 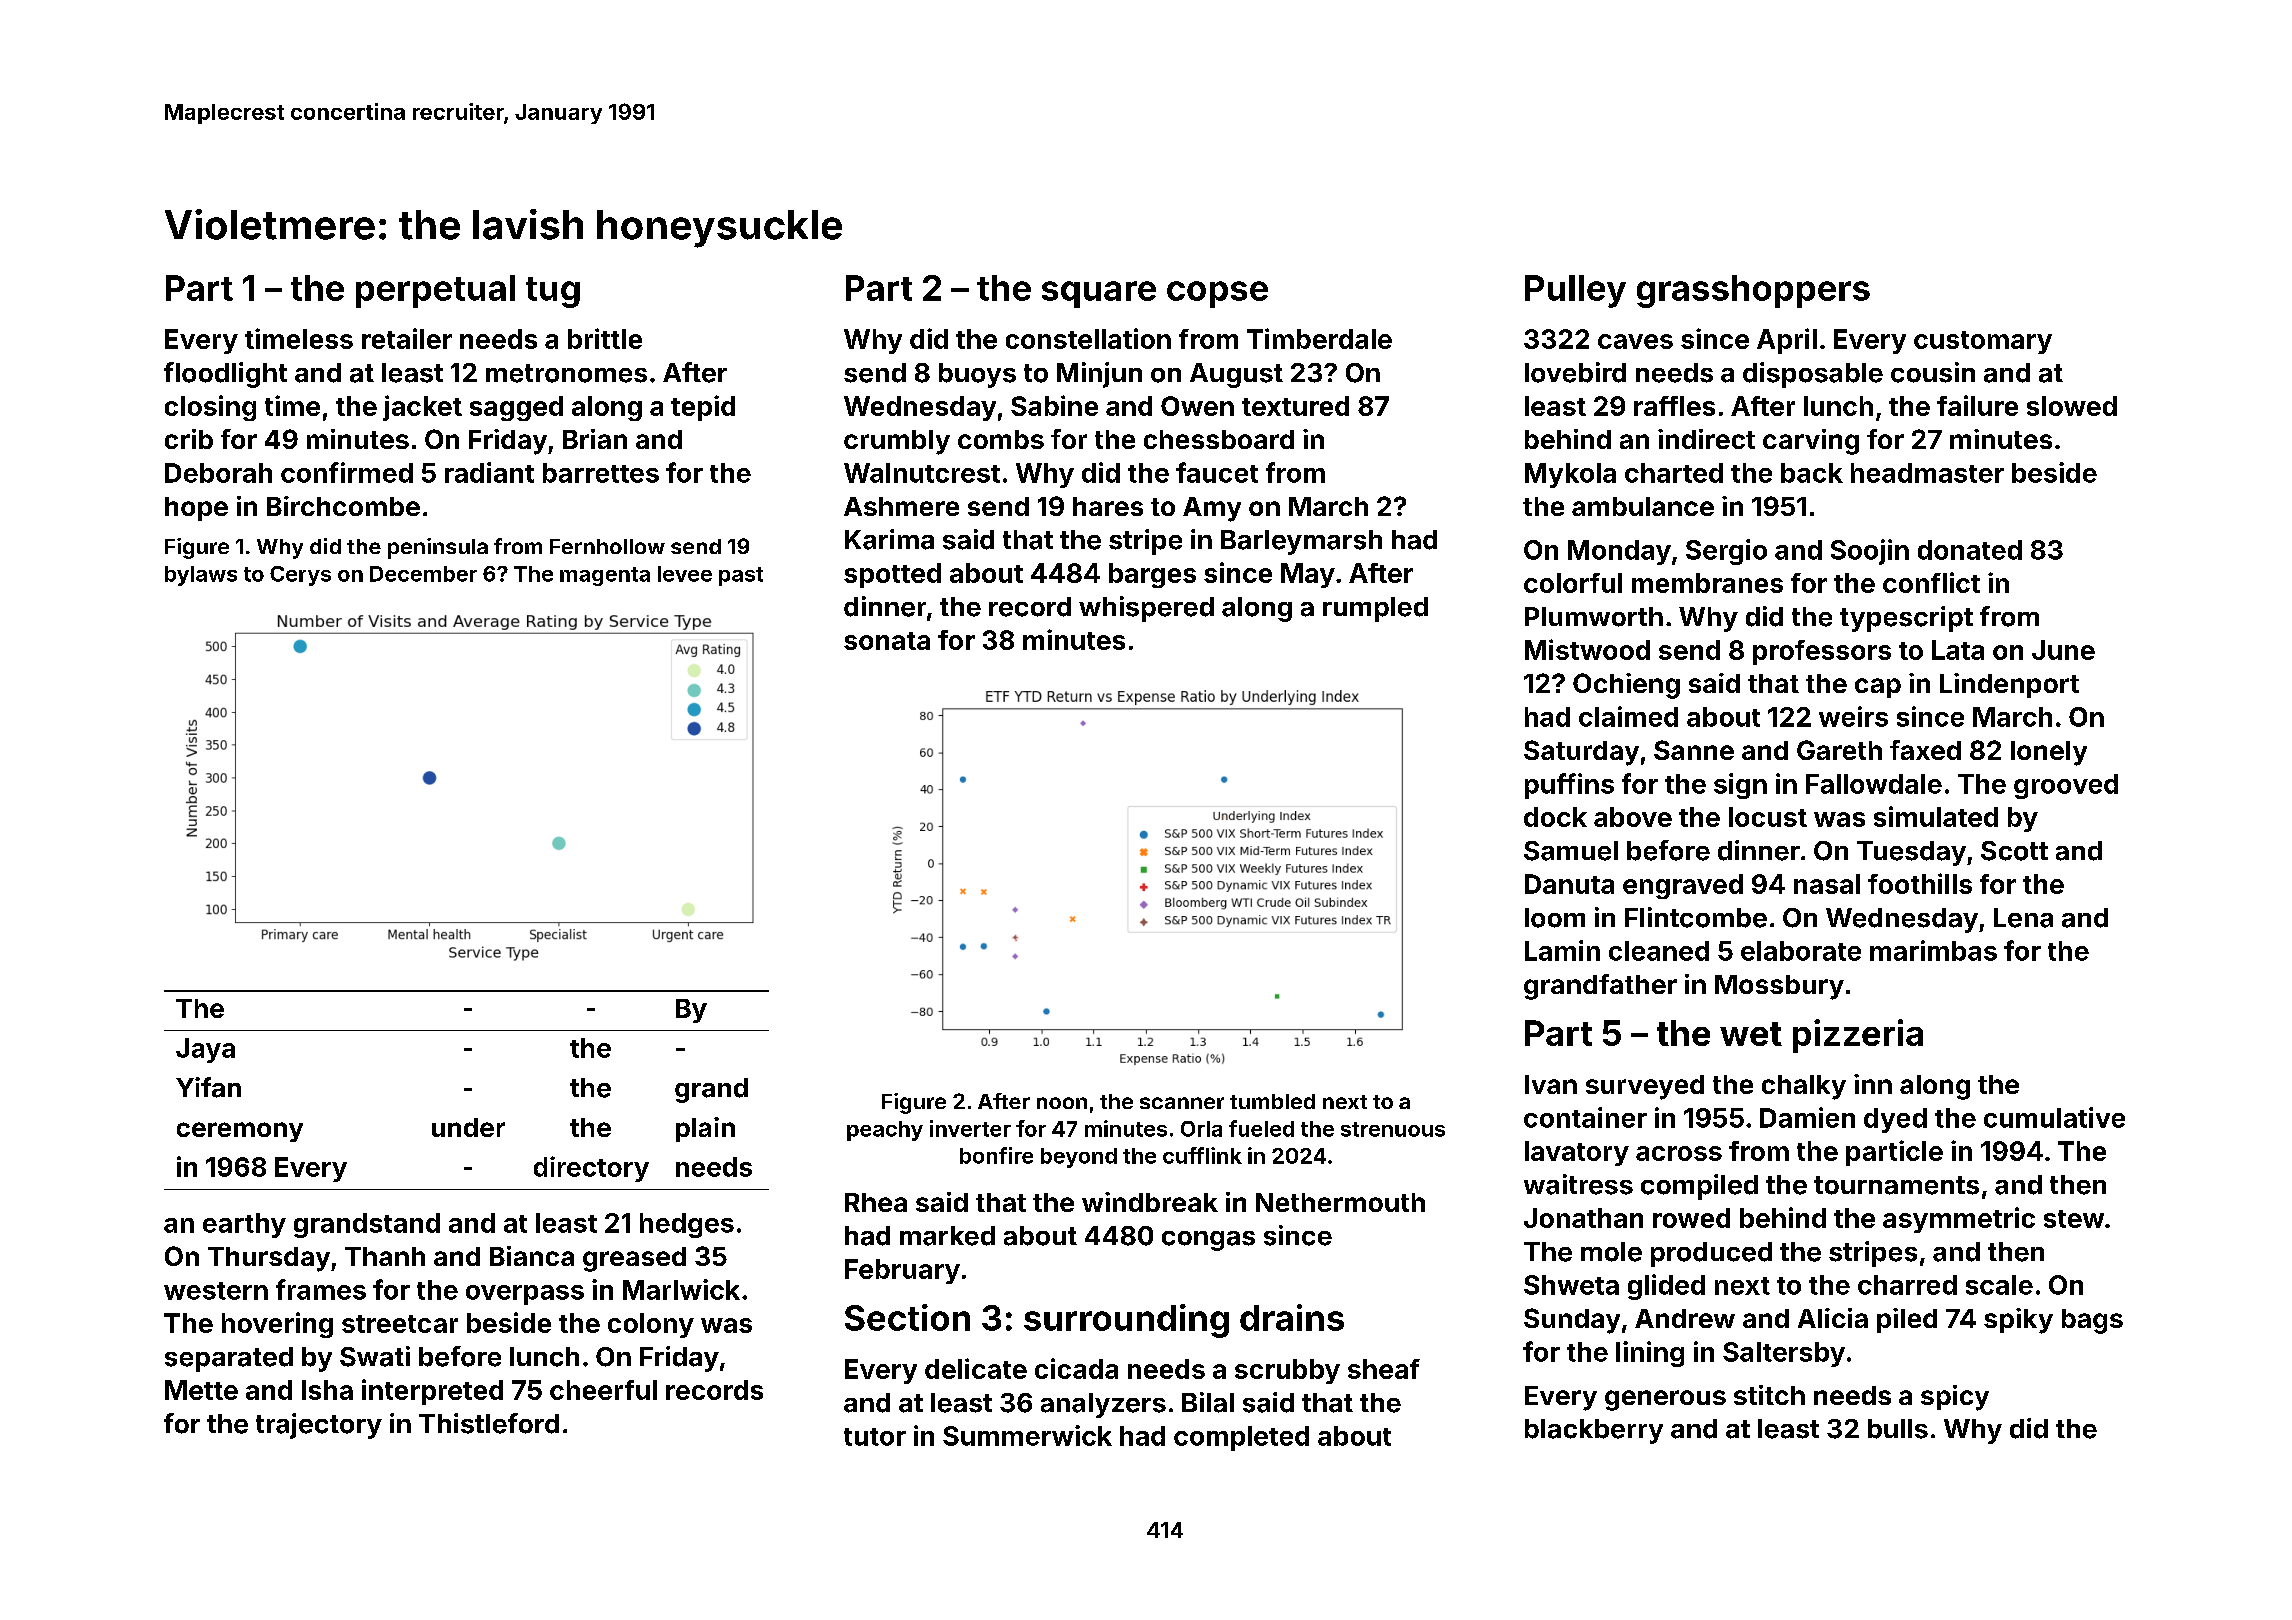 What do you see at coordinates (1898, 1429) in the screenshot?
I see `bulls` at bounding box center [1898, 1429].
